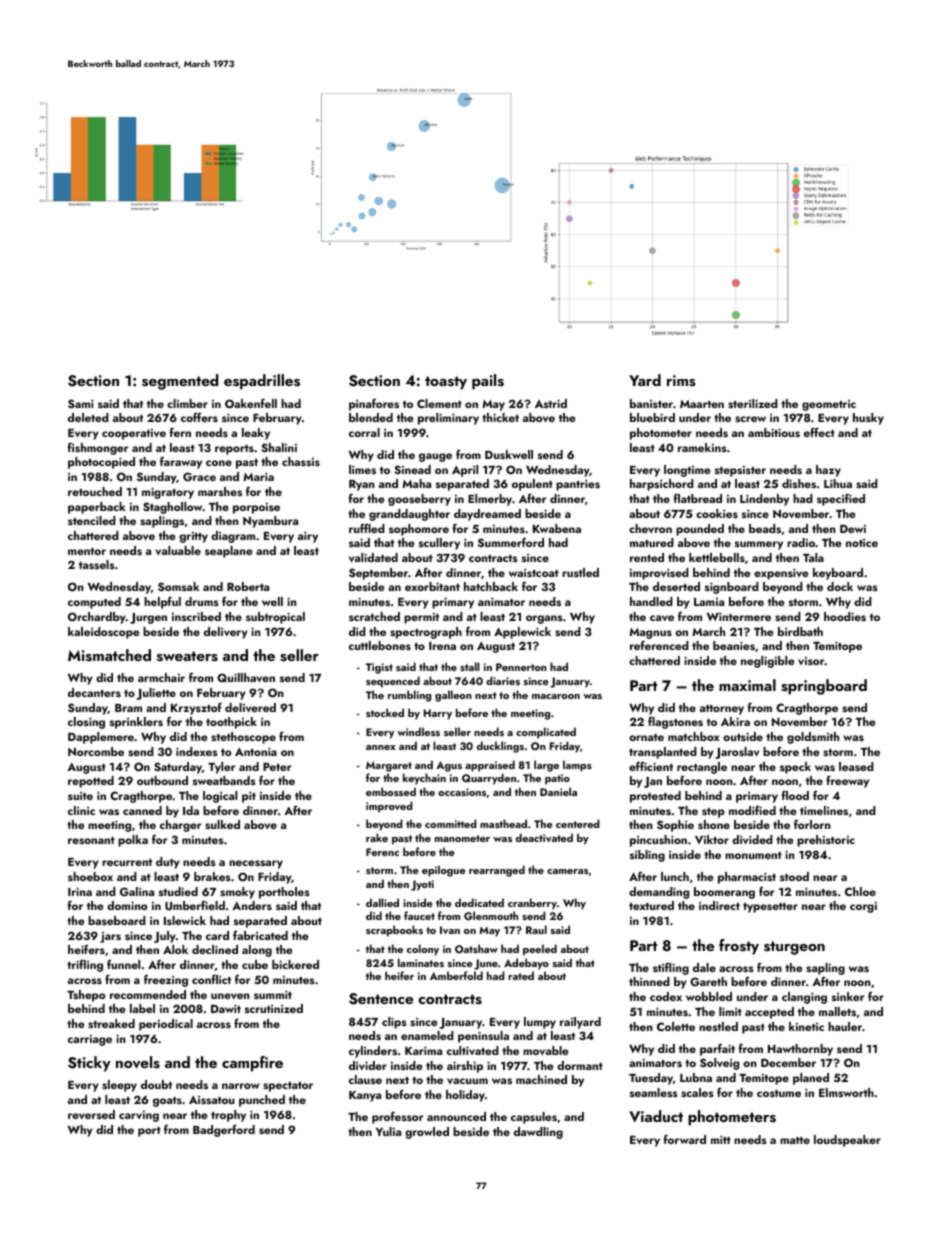 The width and height of the screenshot is (952, 1233). What do you see at coordinates (81, 810) in the screenshot?
I see `clinic` at bounding box center [81, 810].
